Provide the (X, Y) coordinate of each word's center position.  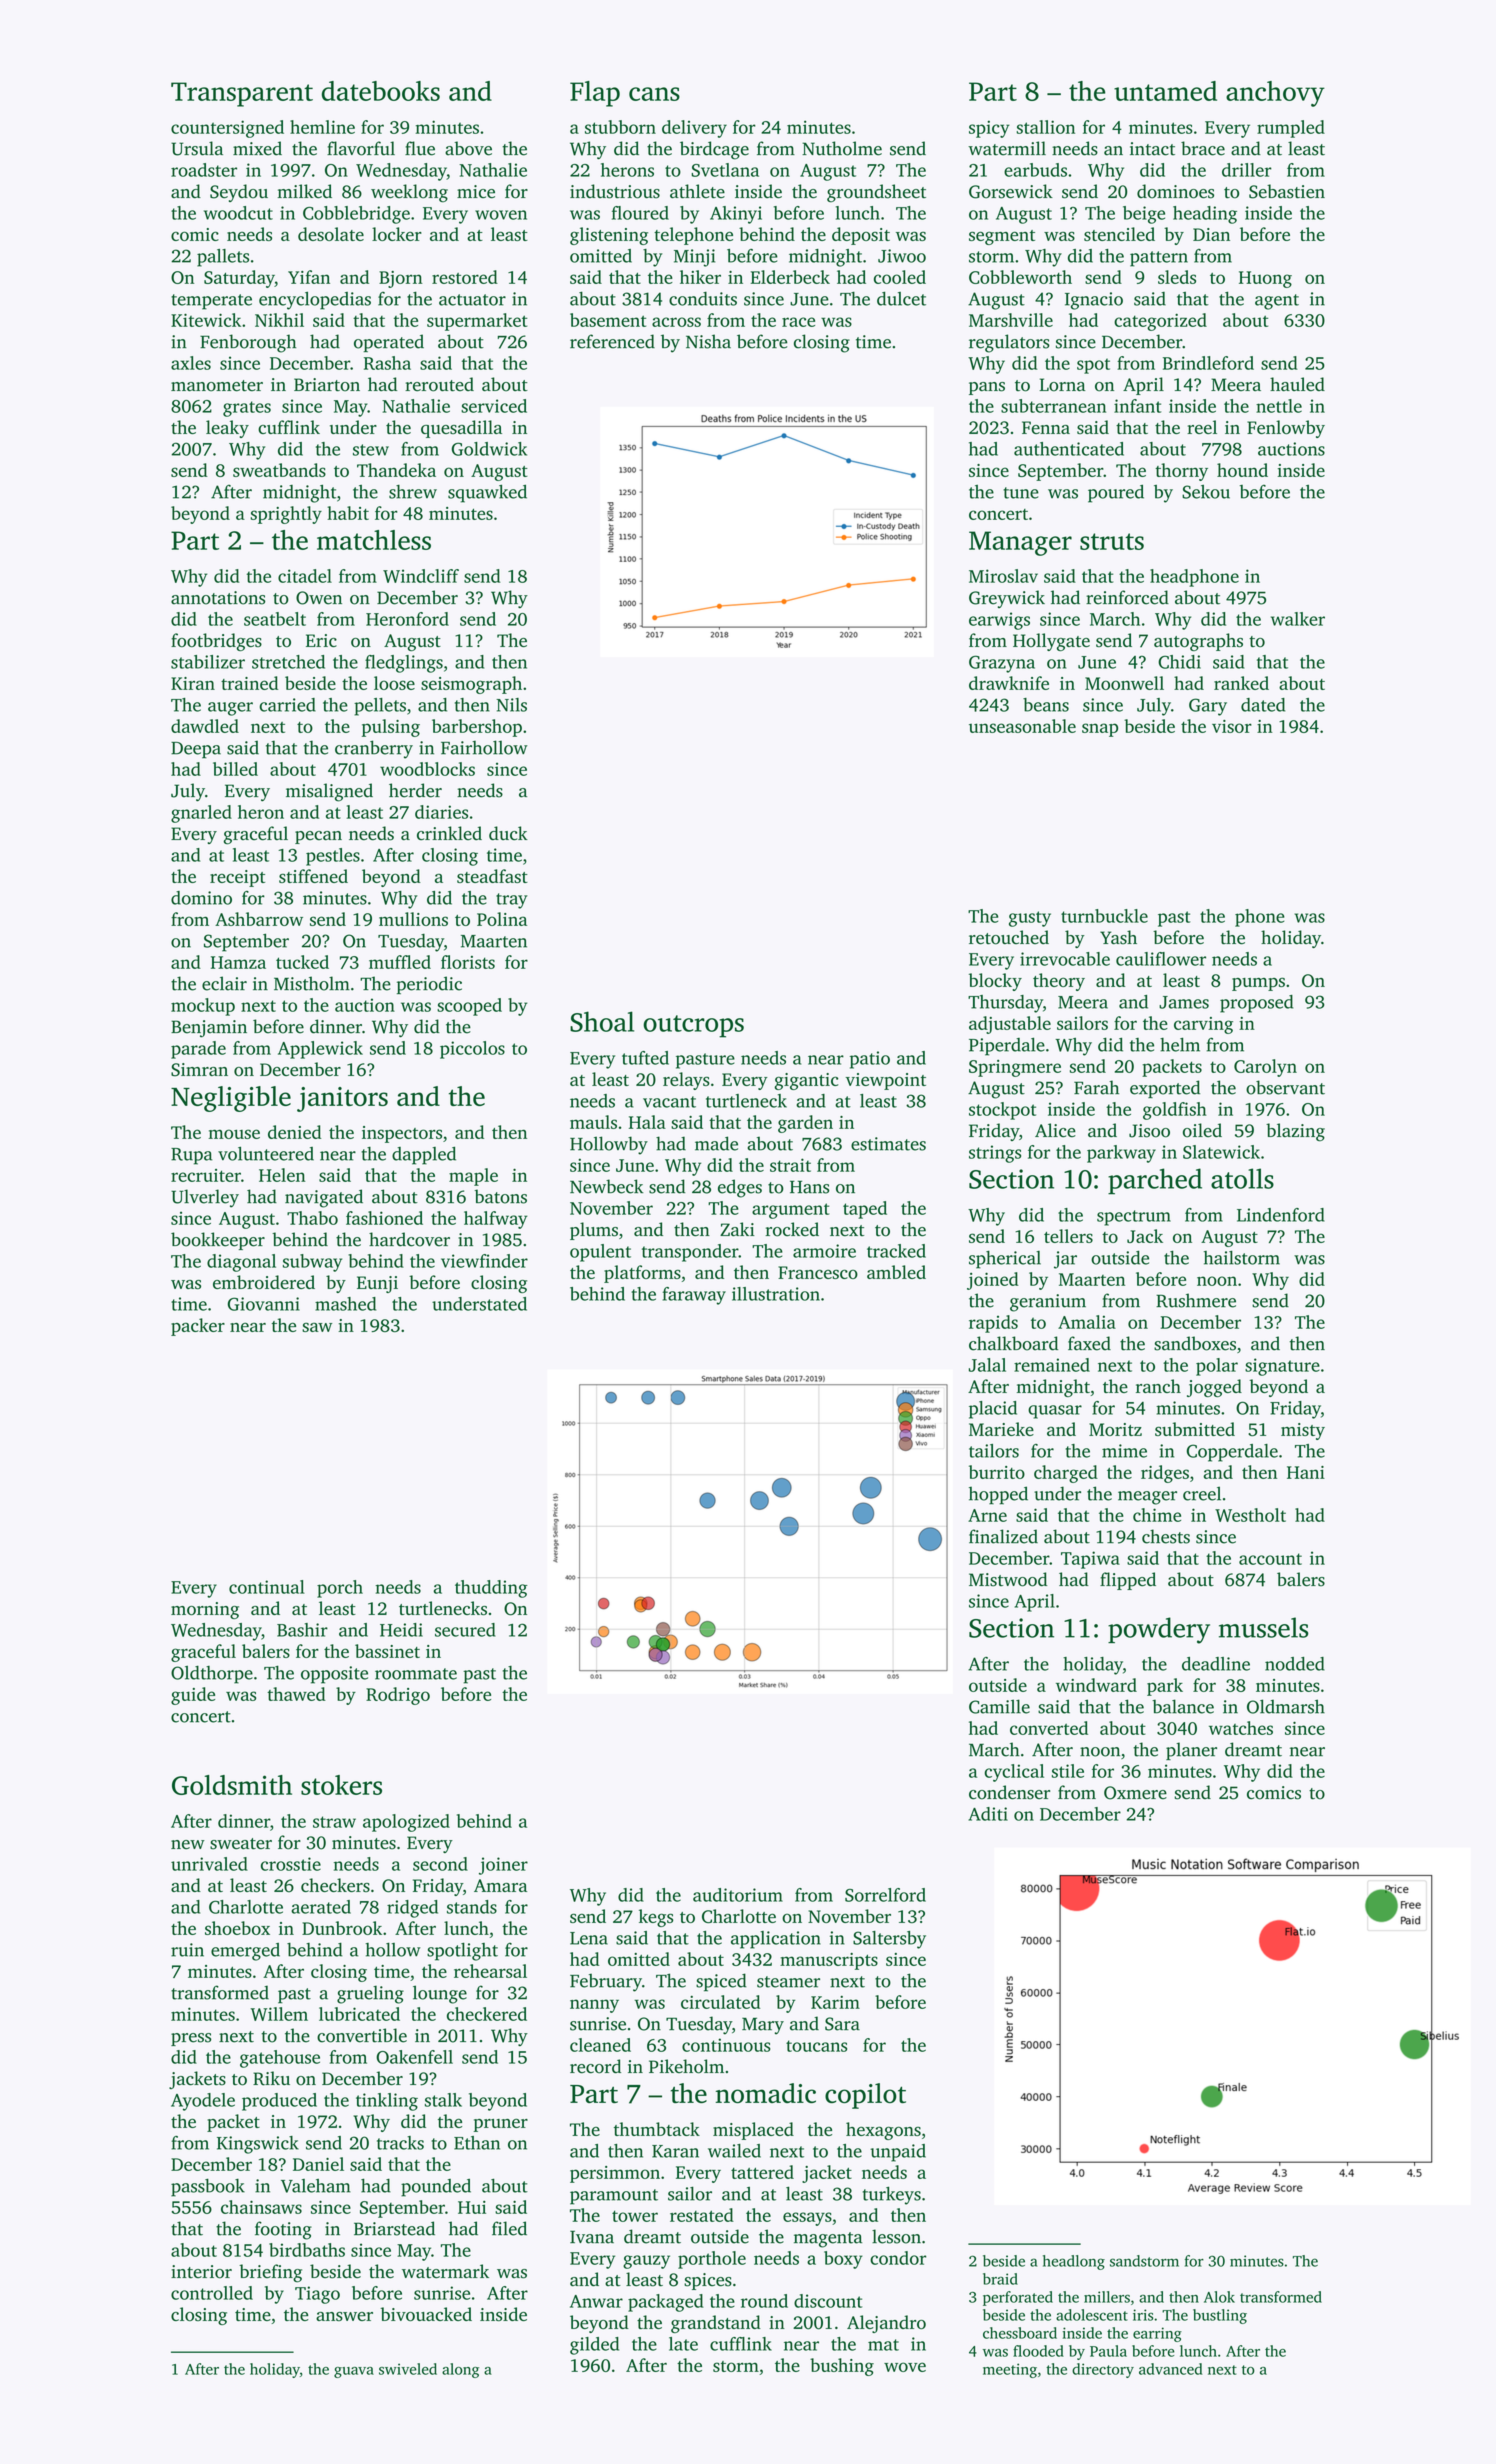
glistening (609, 236)
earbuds (1035, 170)
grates (247, 409)
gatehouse (280, 2059)
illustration (776, 1294)
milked (305, 191)
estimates (888, 1144)
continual (267, 1587)
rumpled (1291, 129)
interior (201, 2272)
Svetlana (725, 170)
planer (1191, 1751)
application (776, 1940)
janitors (342, 1099)
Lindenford (1281, 1215)
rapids (993, 1324)
